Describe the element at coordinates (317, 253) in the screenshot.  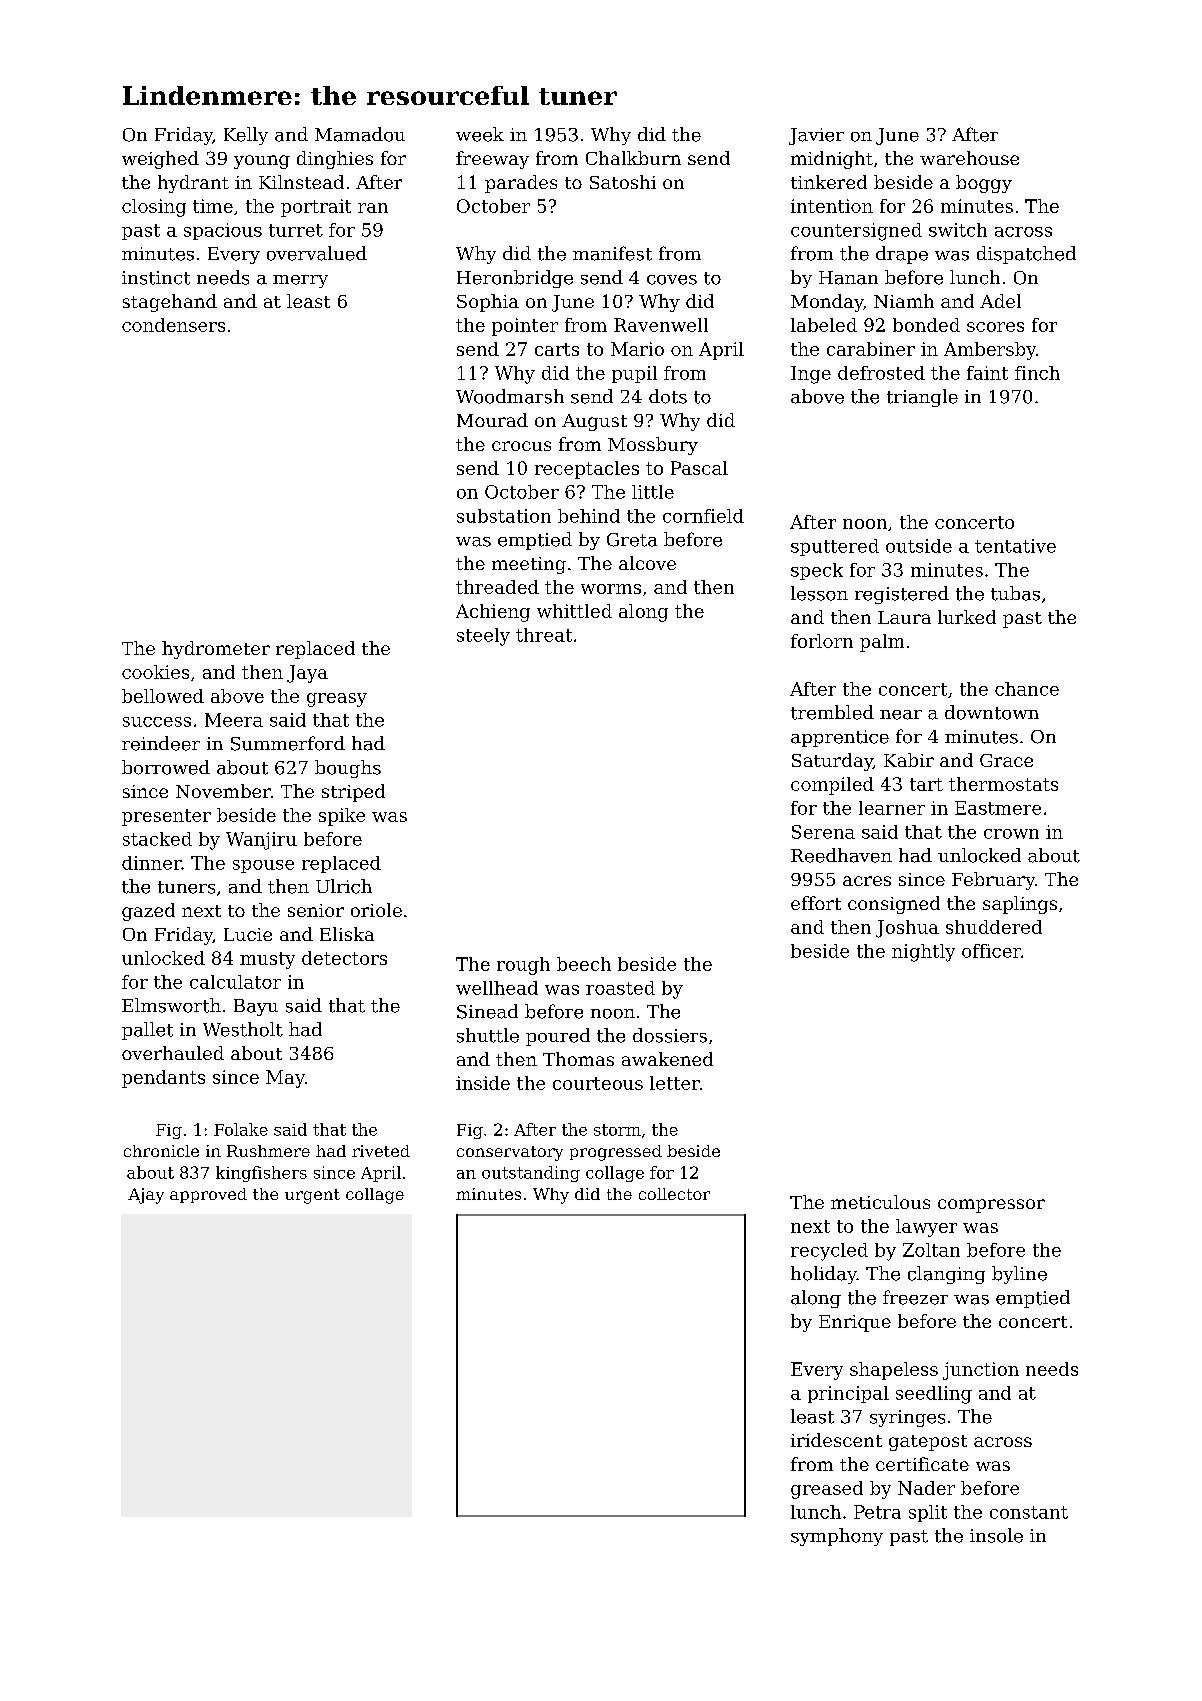
I see `overvalued` at that location.
